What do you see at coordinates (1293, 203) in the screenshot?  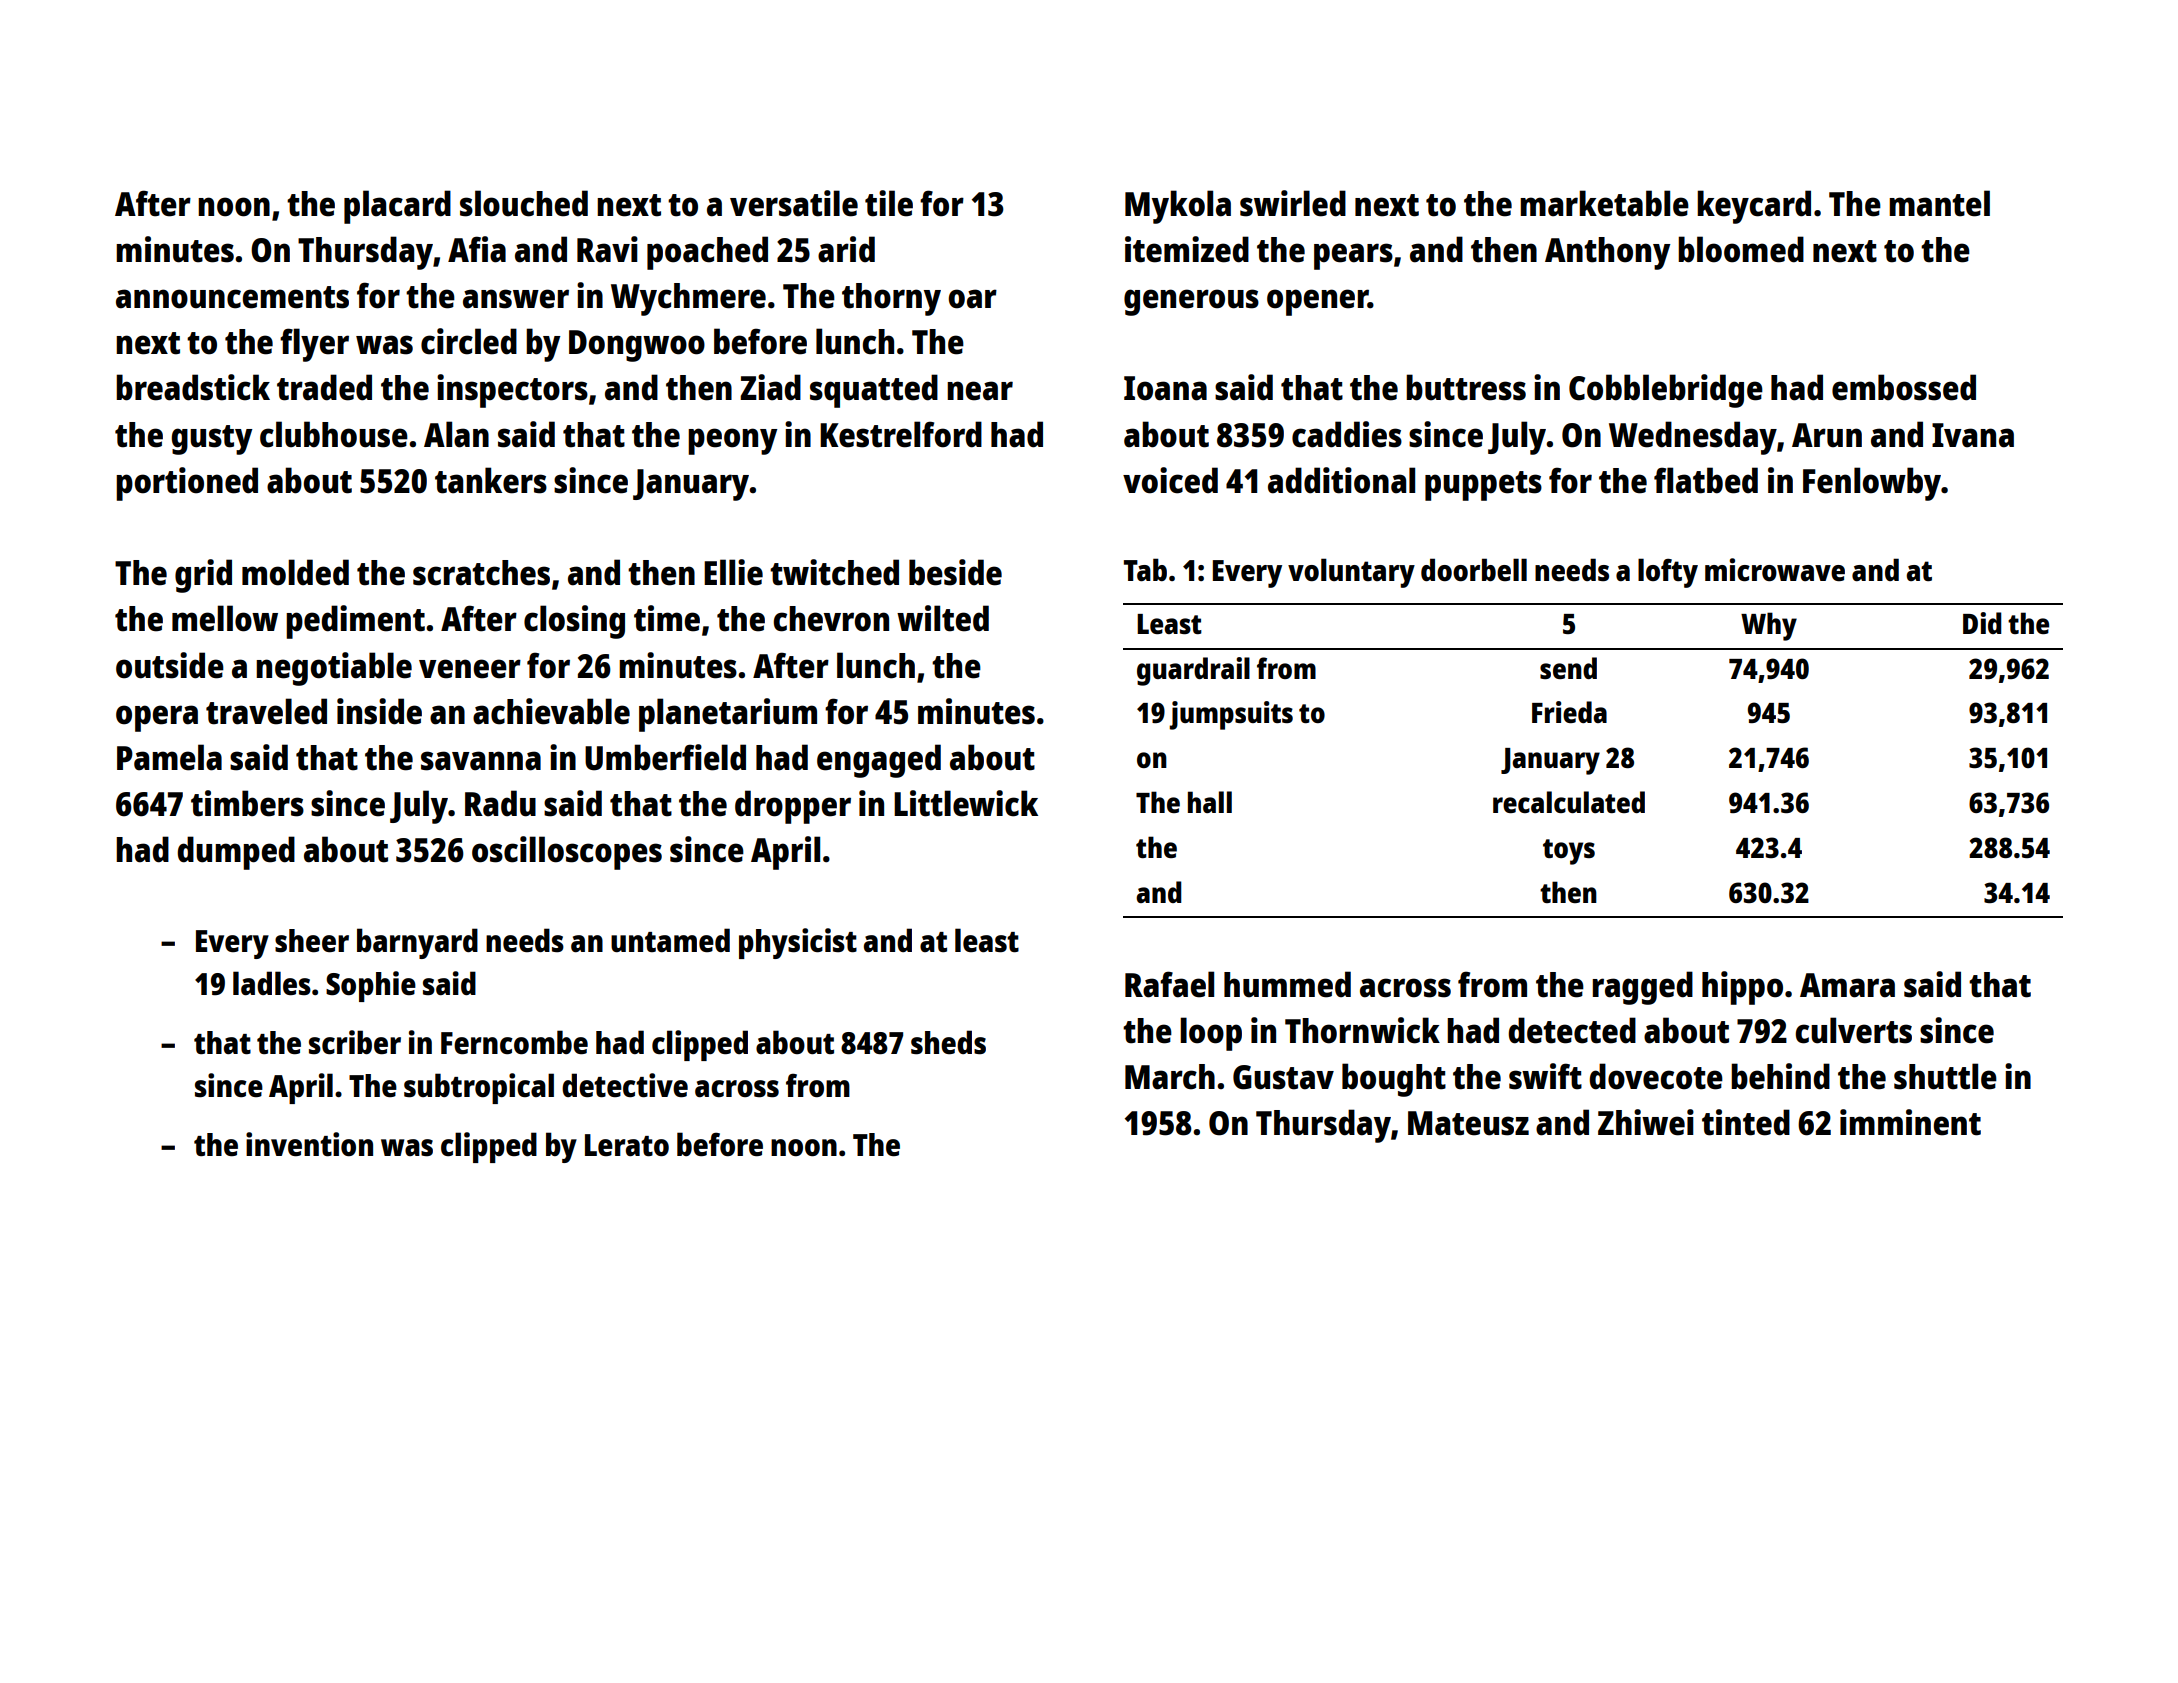 I see `swirled` at bounding box center [1293, 203].
